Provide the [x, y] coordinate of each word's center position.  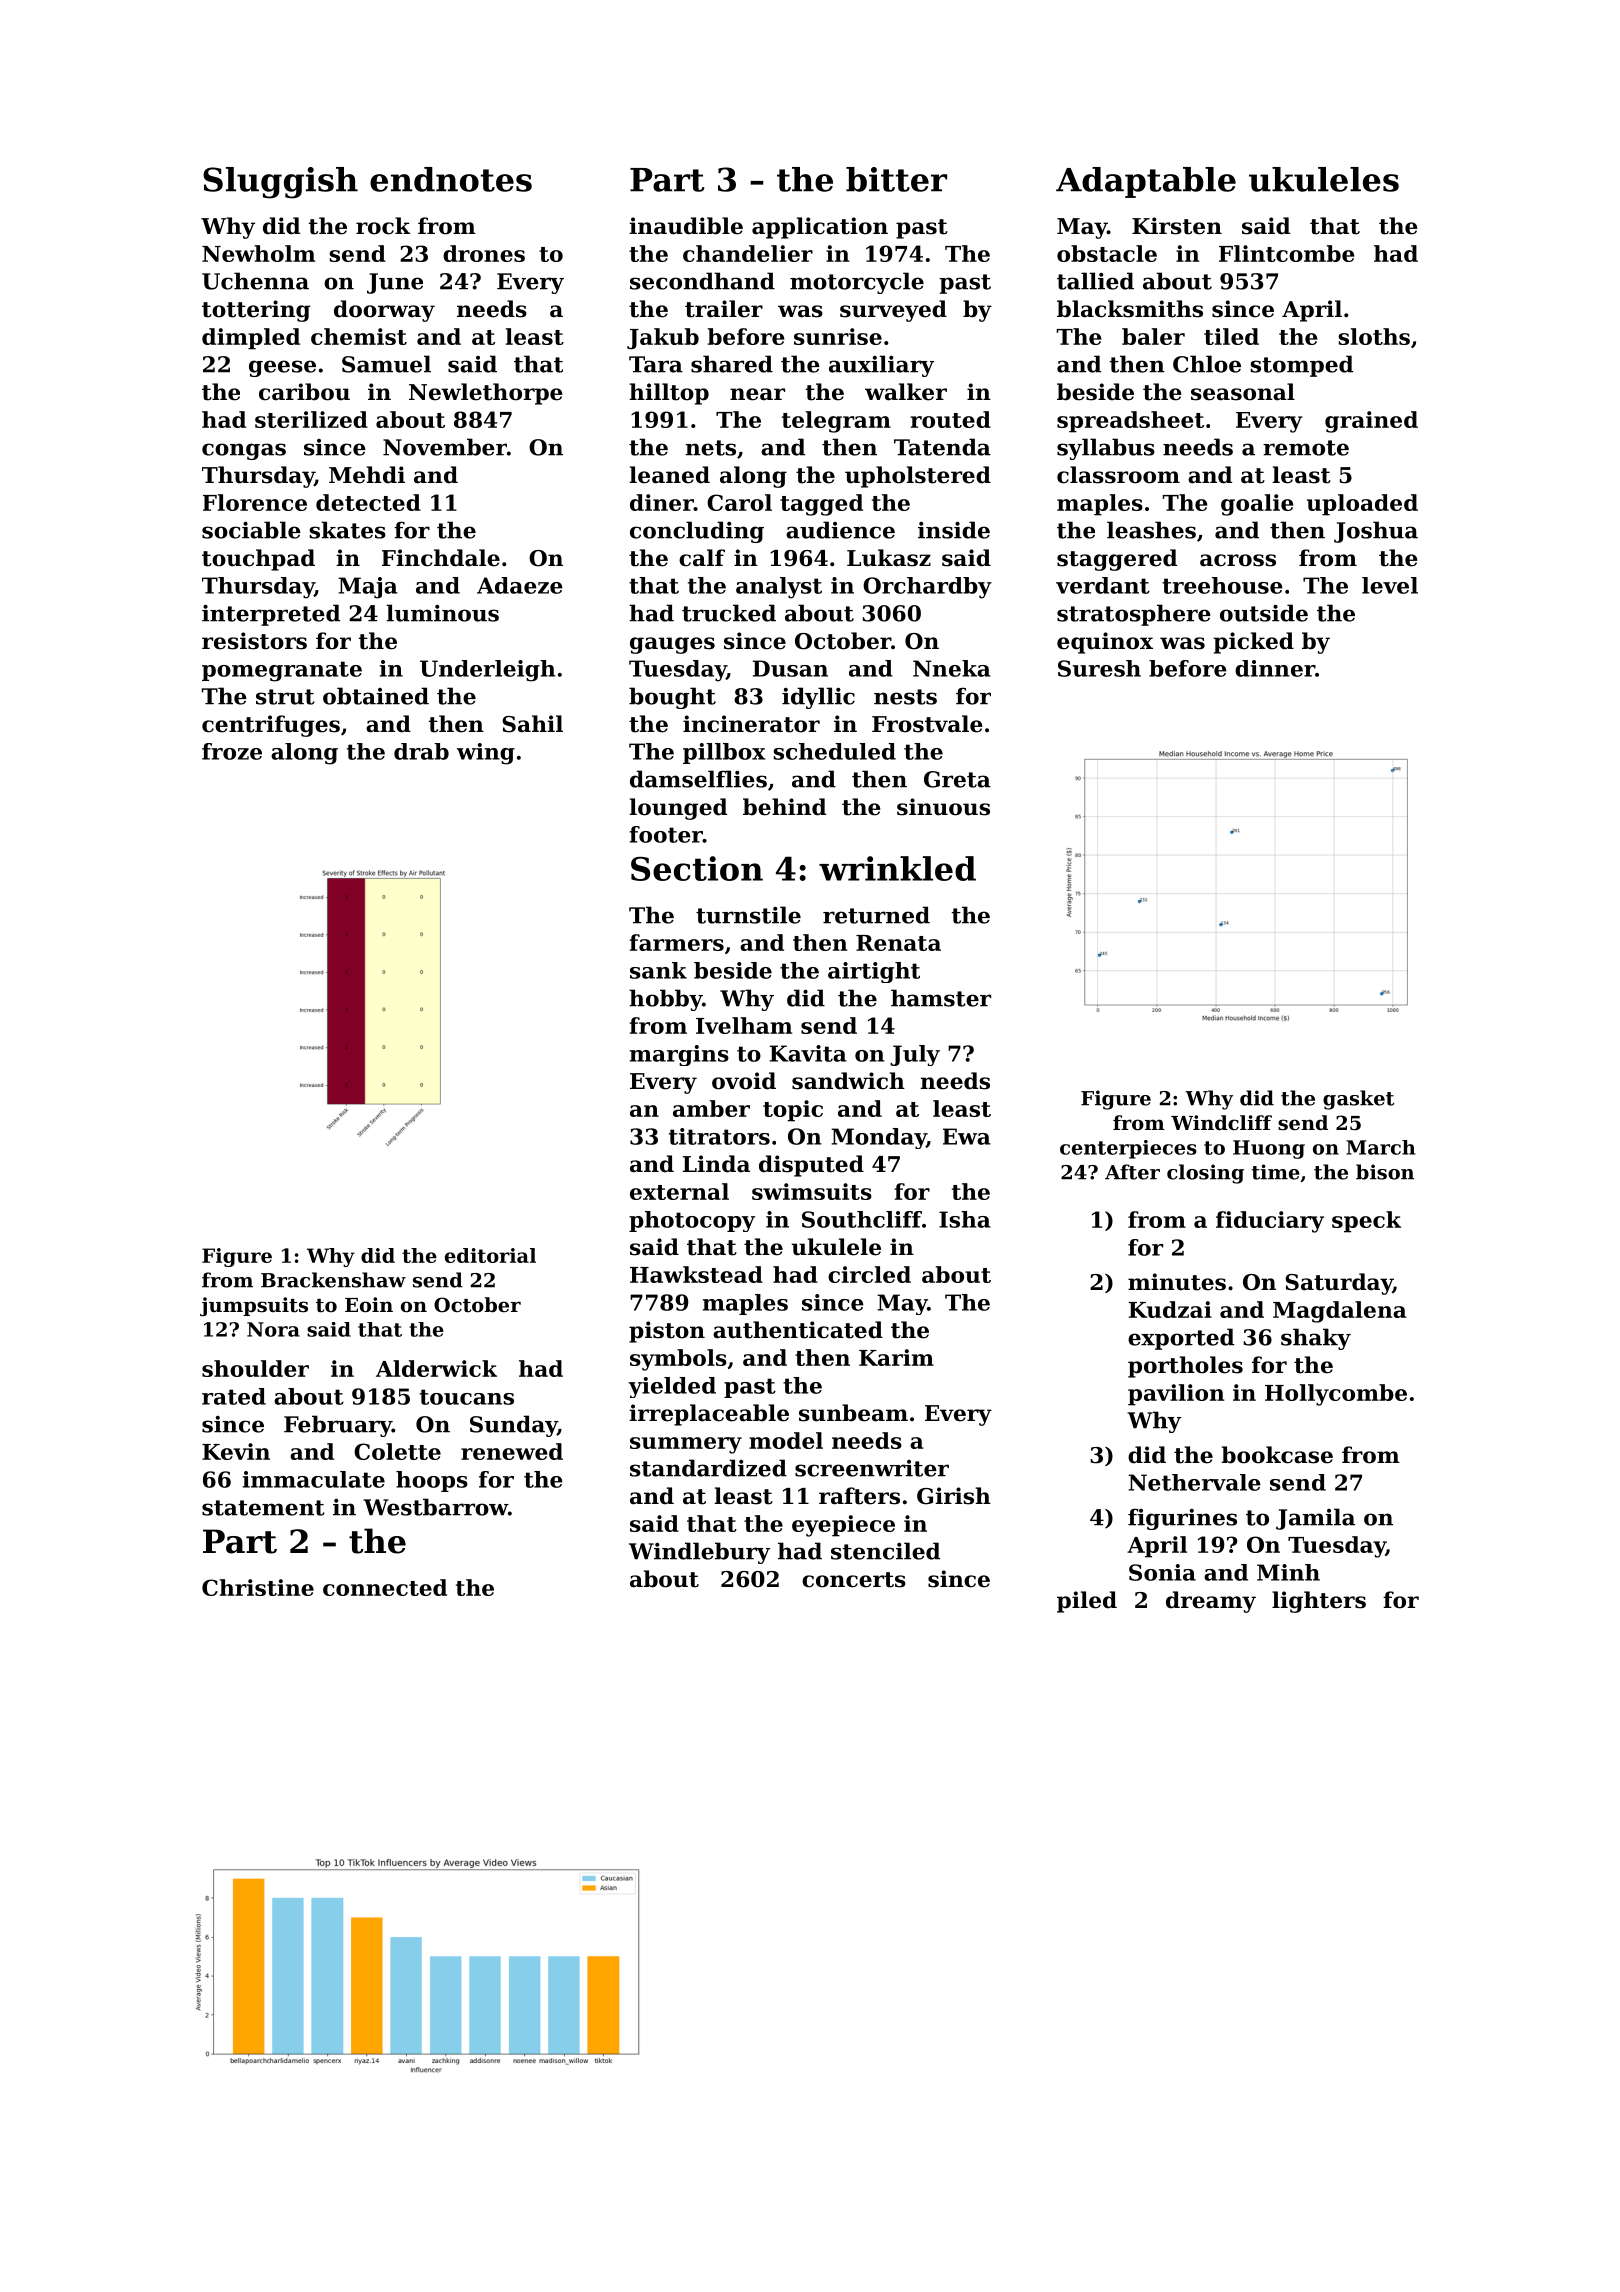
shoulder [255, 1368]
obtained [376, 696]
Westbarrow [435, 1507]
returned [876, 915]
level [1390, 585]
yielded [672, 1387]
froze [232, 751]
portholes [1185, 1367]
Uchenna [255, 281]
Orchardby [927, 588]
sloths [1374, 336]
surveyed [893, 311]
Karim [896, 1357]
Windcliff [1221, 1123]
